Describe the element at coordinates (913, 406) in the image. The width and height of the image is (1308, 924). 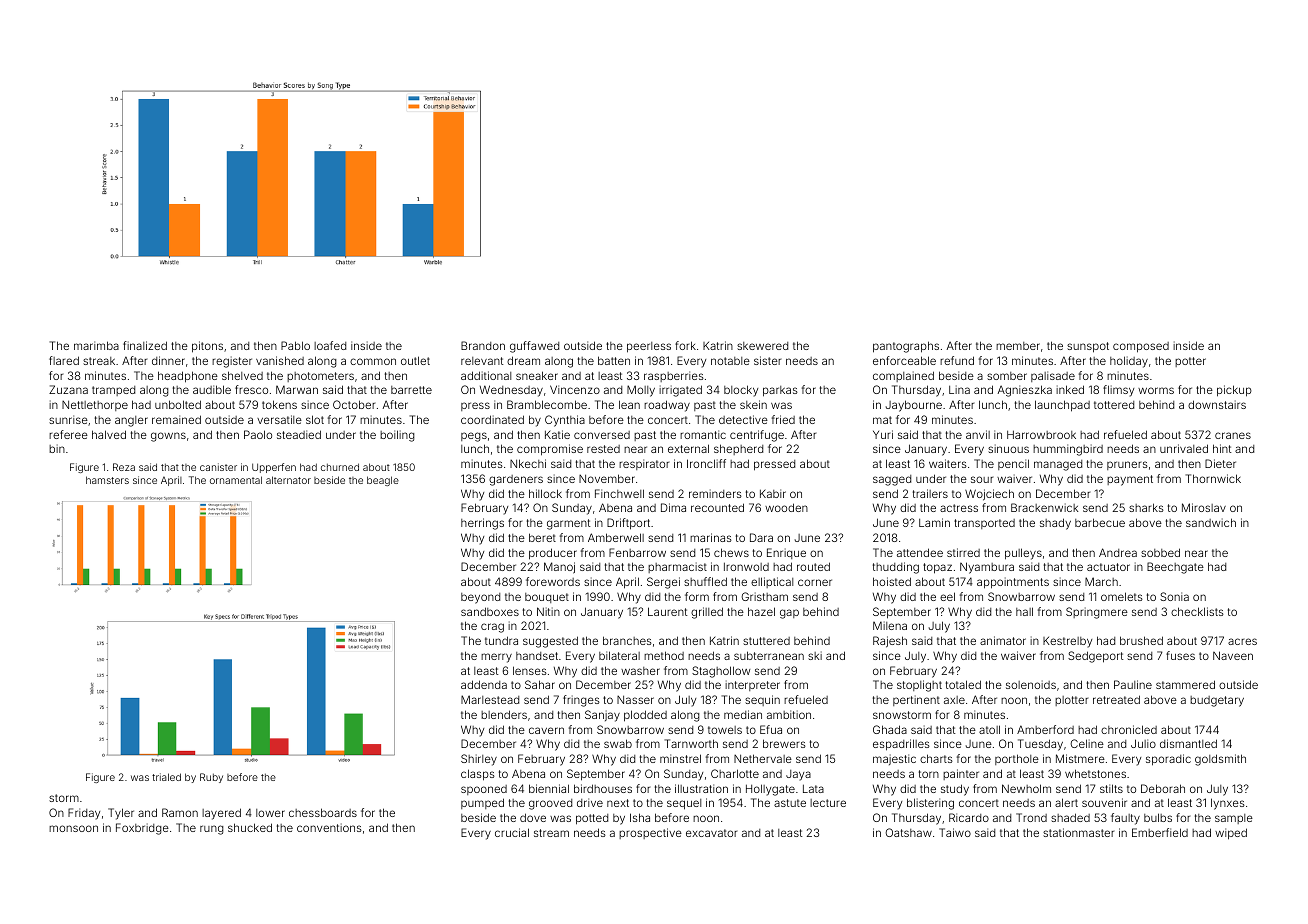
I see `Jaybourne` at that location.
